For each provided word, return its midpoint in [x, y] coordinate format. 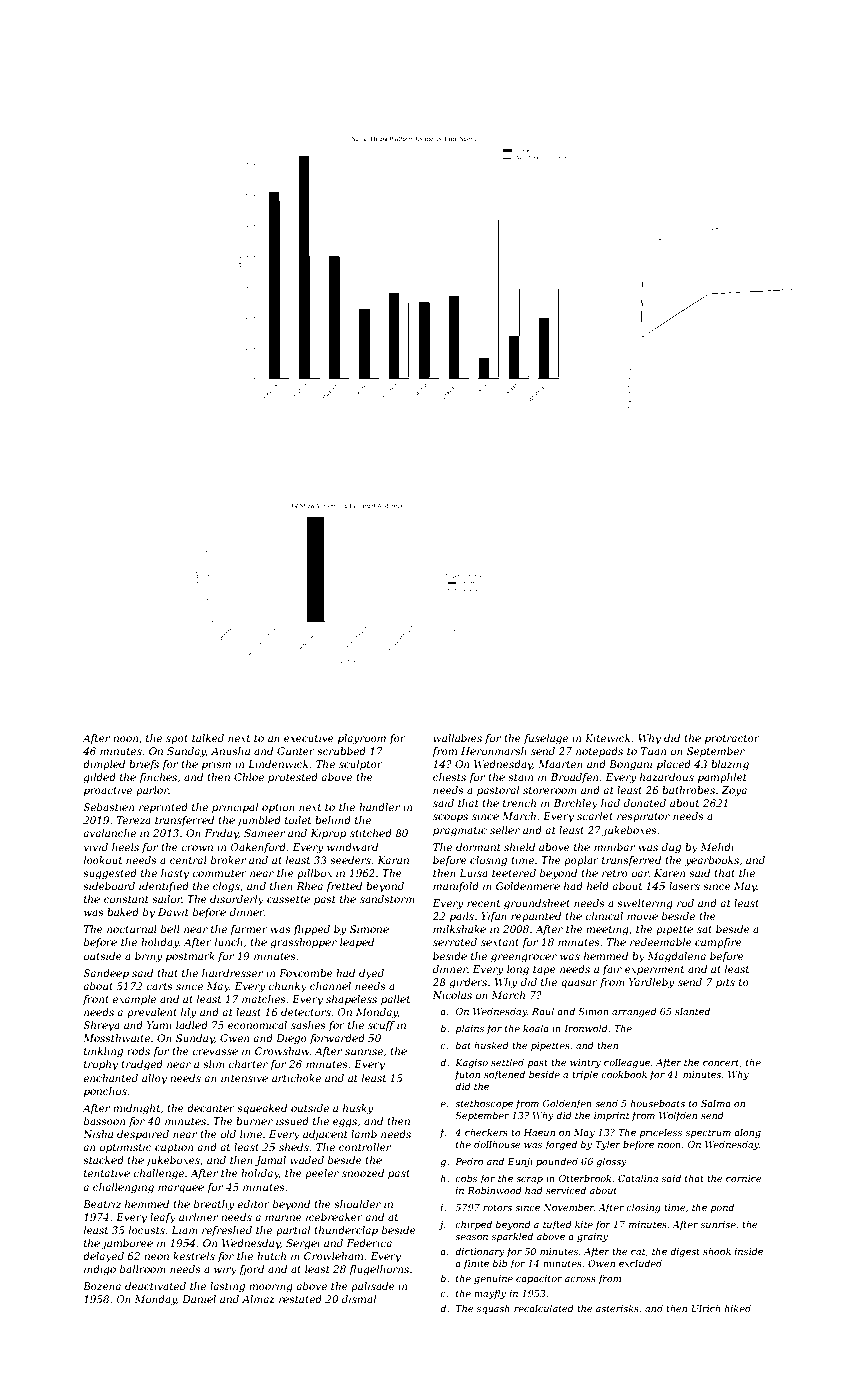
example [134, 1000]
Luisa [473, 873]
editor [253, 1204]
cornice [744, 1178]
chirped [473, 1225]
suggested [110, 874]
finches [158, 778]
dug [671, 848]
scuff [381, 1026]
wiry [225, 1270]
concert [721, 1062]
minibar [614, 847]
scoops [450, 818]
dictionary [480, 1252]
